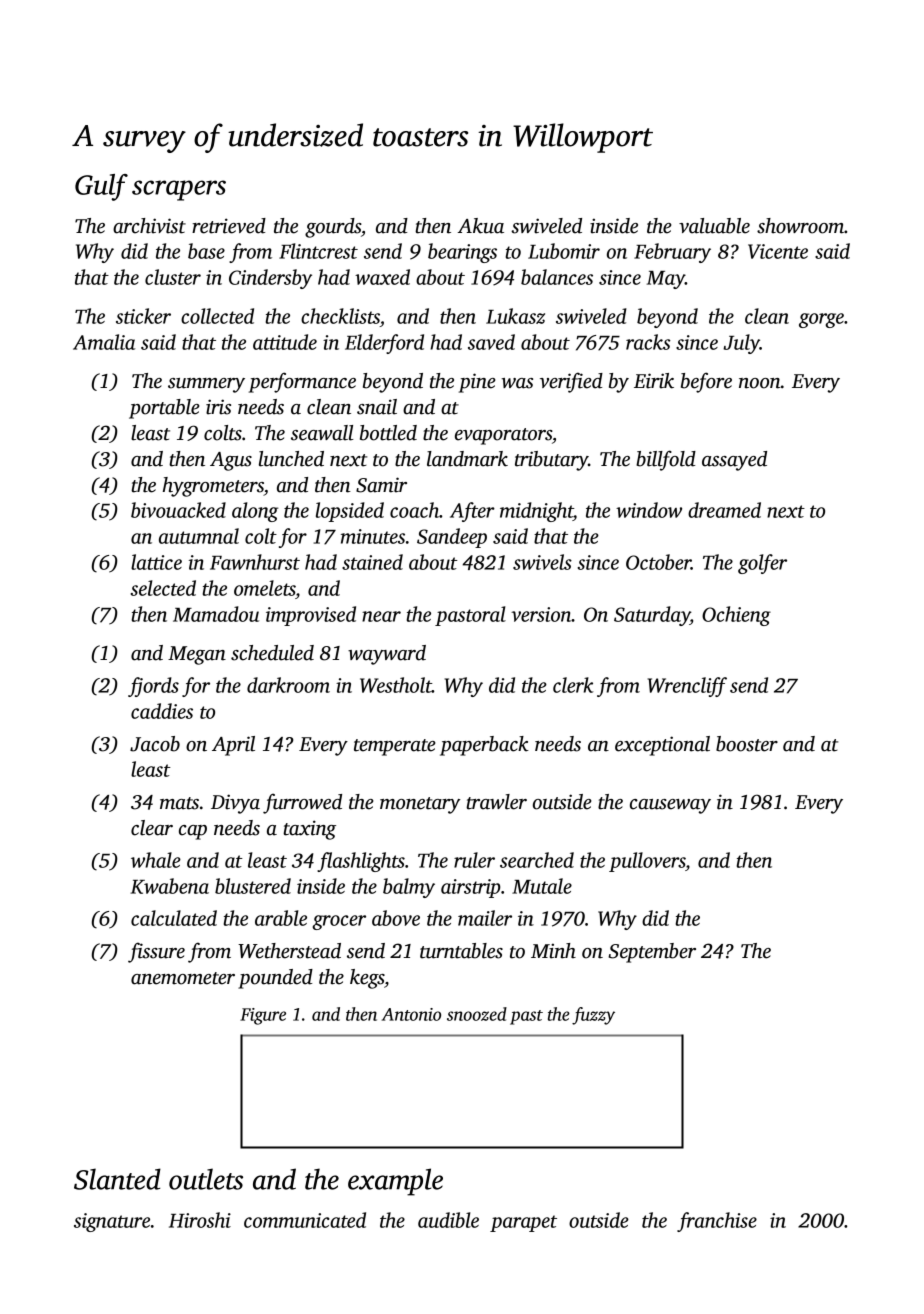 This image has width=924, height=1314. I want to click on bearings, so click(462, 253).
